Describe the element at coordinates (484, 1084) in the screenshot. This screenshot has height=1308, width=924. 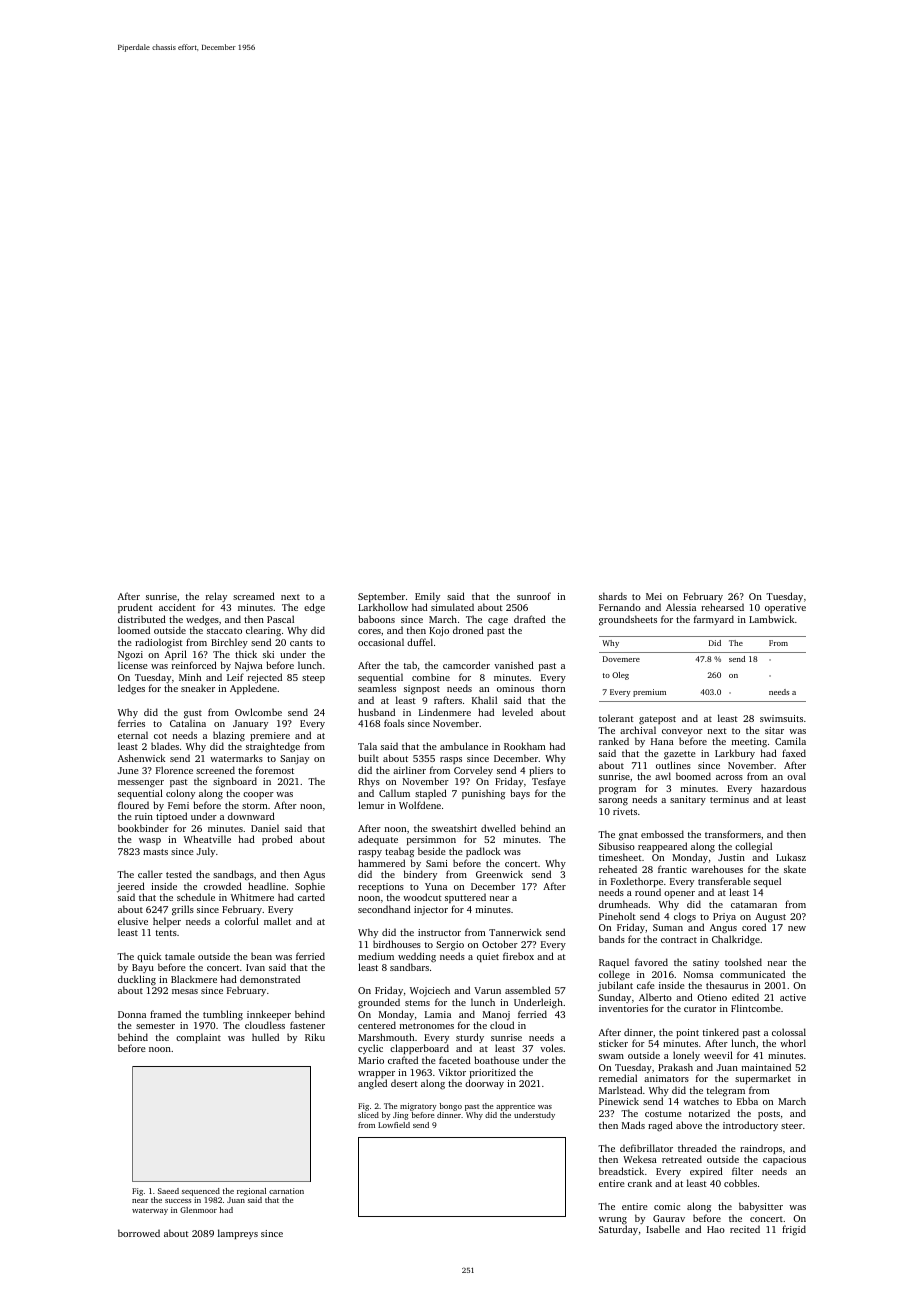
I see `doorway` at that location.
